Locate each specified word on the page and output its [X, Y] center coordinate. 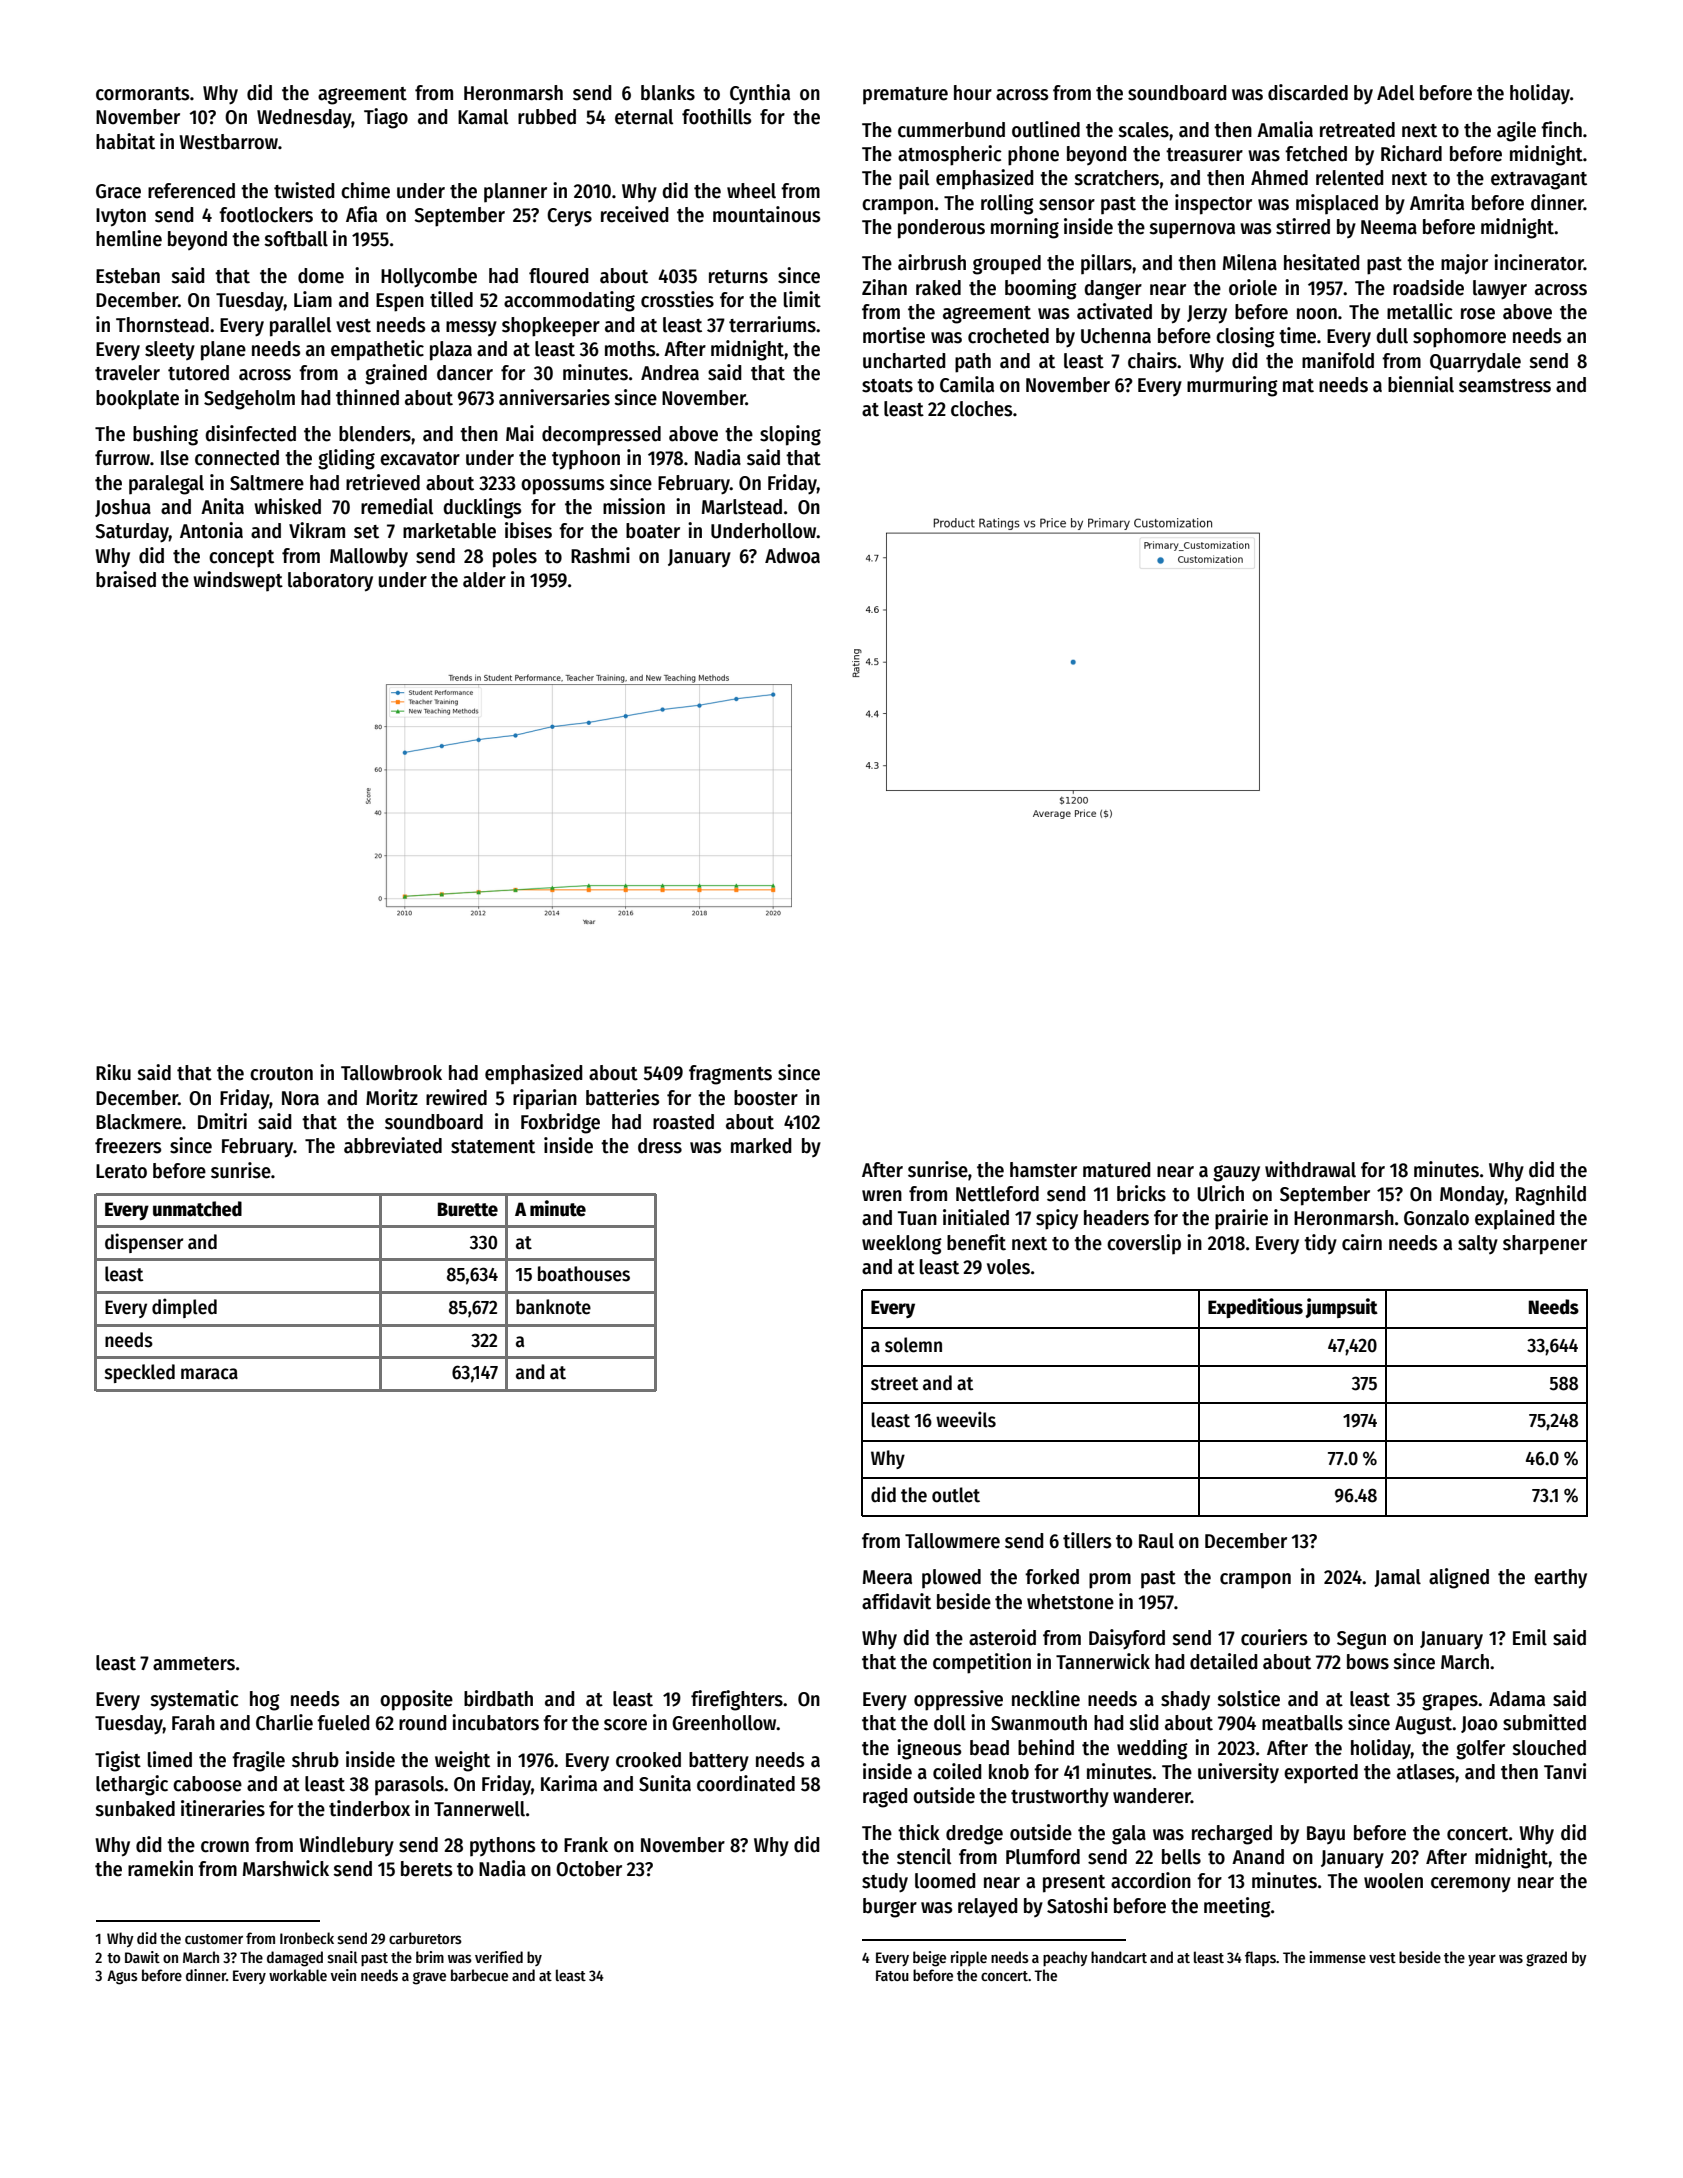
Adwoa [792, 556]
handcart [1119, 1957]
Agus [122, 1977]
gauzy [1236, 1173]
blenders [375, 434]
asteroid [1002, 1637]
